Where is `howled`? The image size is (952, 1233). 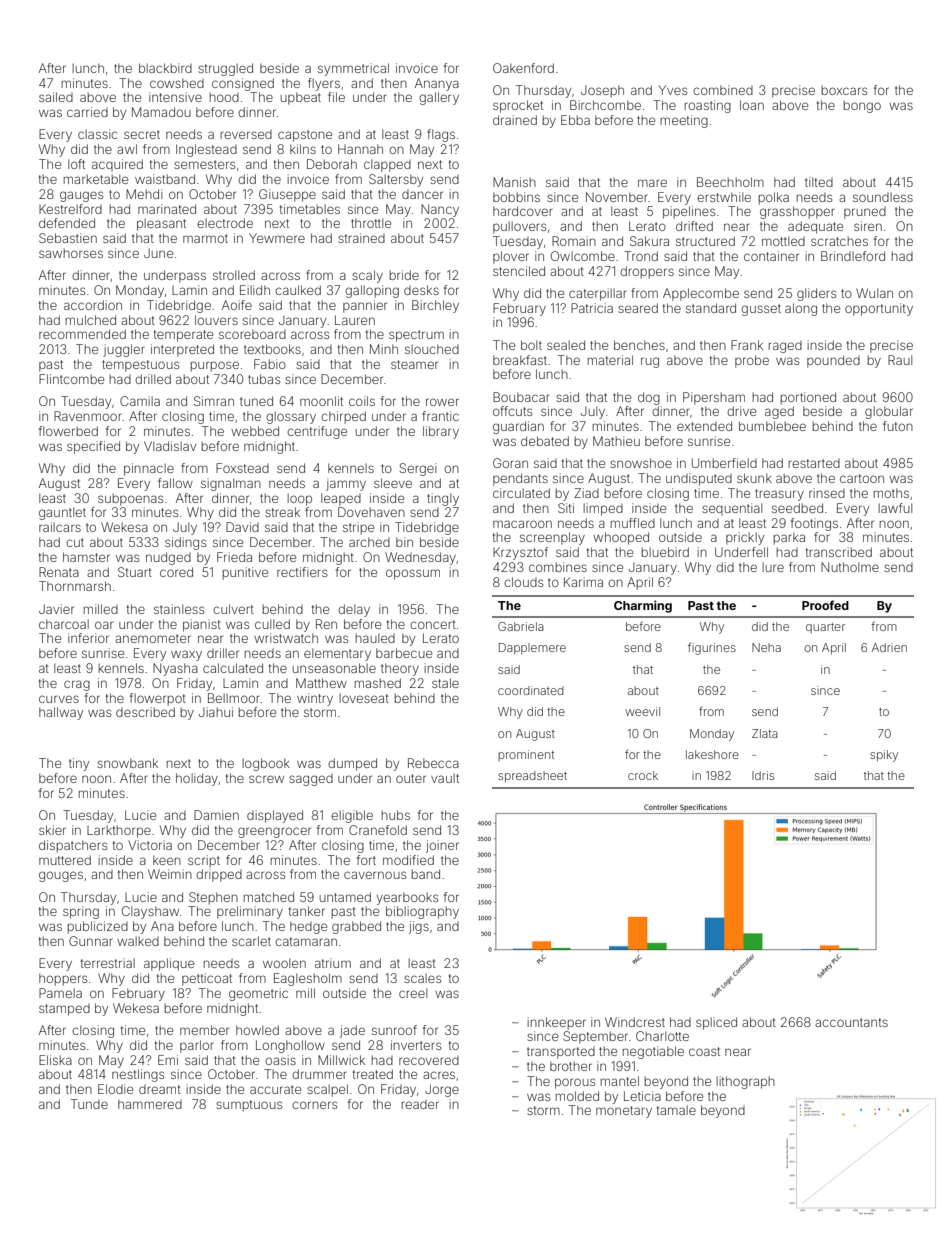 howled is located at coordinates (257, 1030).
